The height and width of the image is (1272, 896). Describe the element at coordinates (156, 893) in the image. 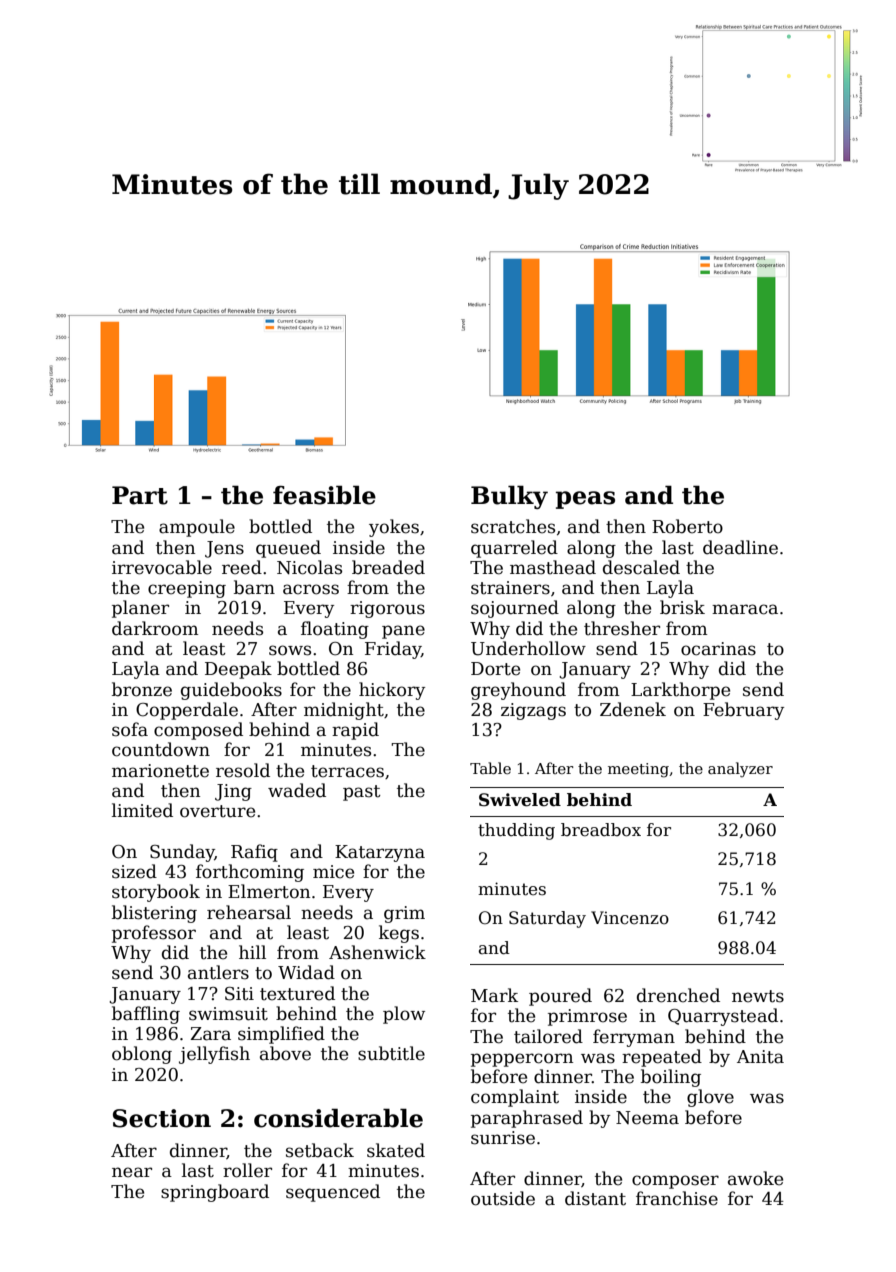

I see `storybook` at that location.
